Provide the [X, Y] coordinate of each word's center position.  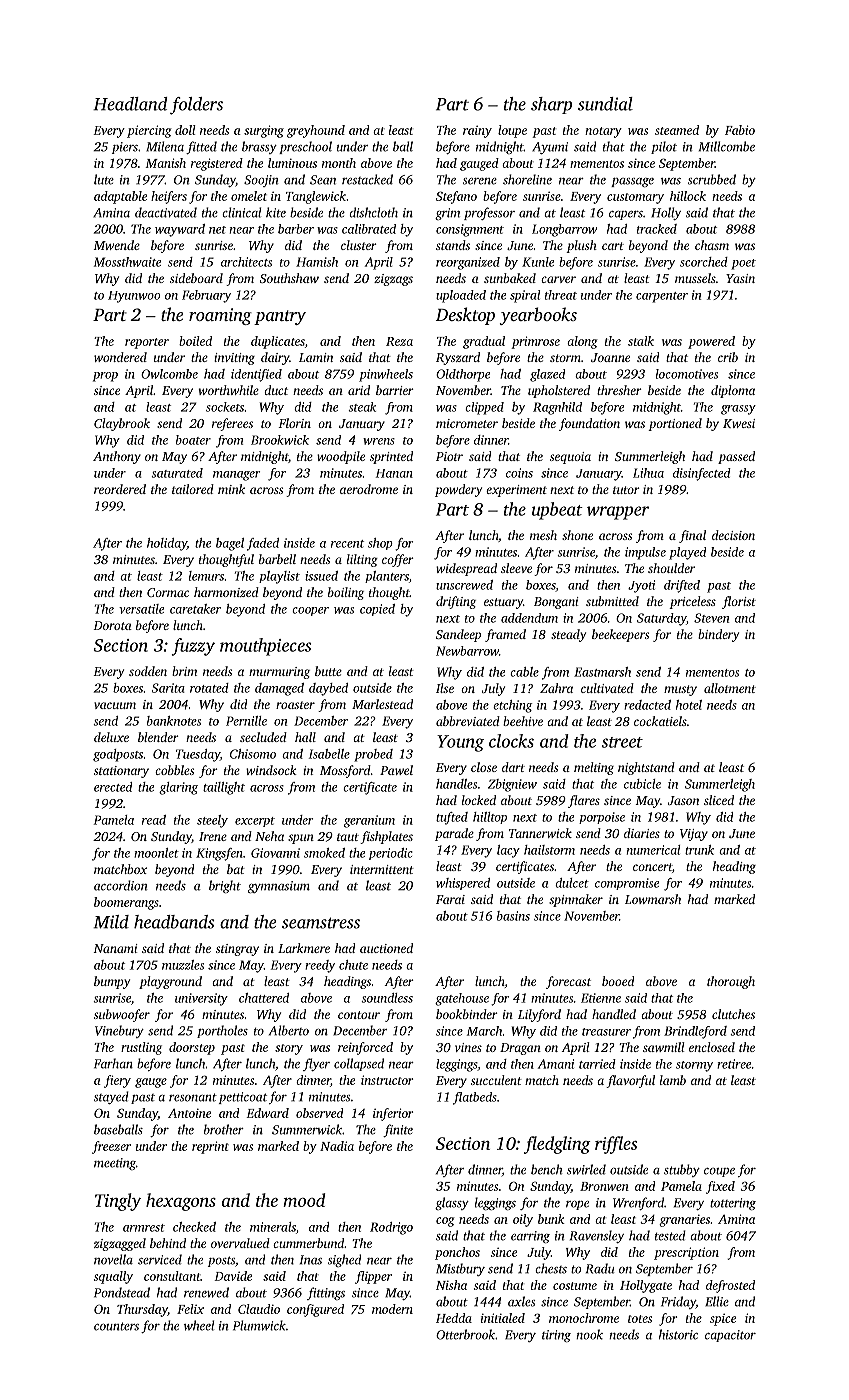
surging [264, 131]
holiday [167, 544]
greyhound [316, 131]
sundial [605, 104]
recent [347, 544]
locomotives [687, 374]
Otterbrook [465, 1334]
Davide [233, 1276]
